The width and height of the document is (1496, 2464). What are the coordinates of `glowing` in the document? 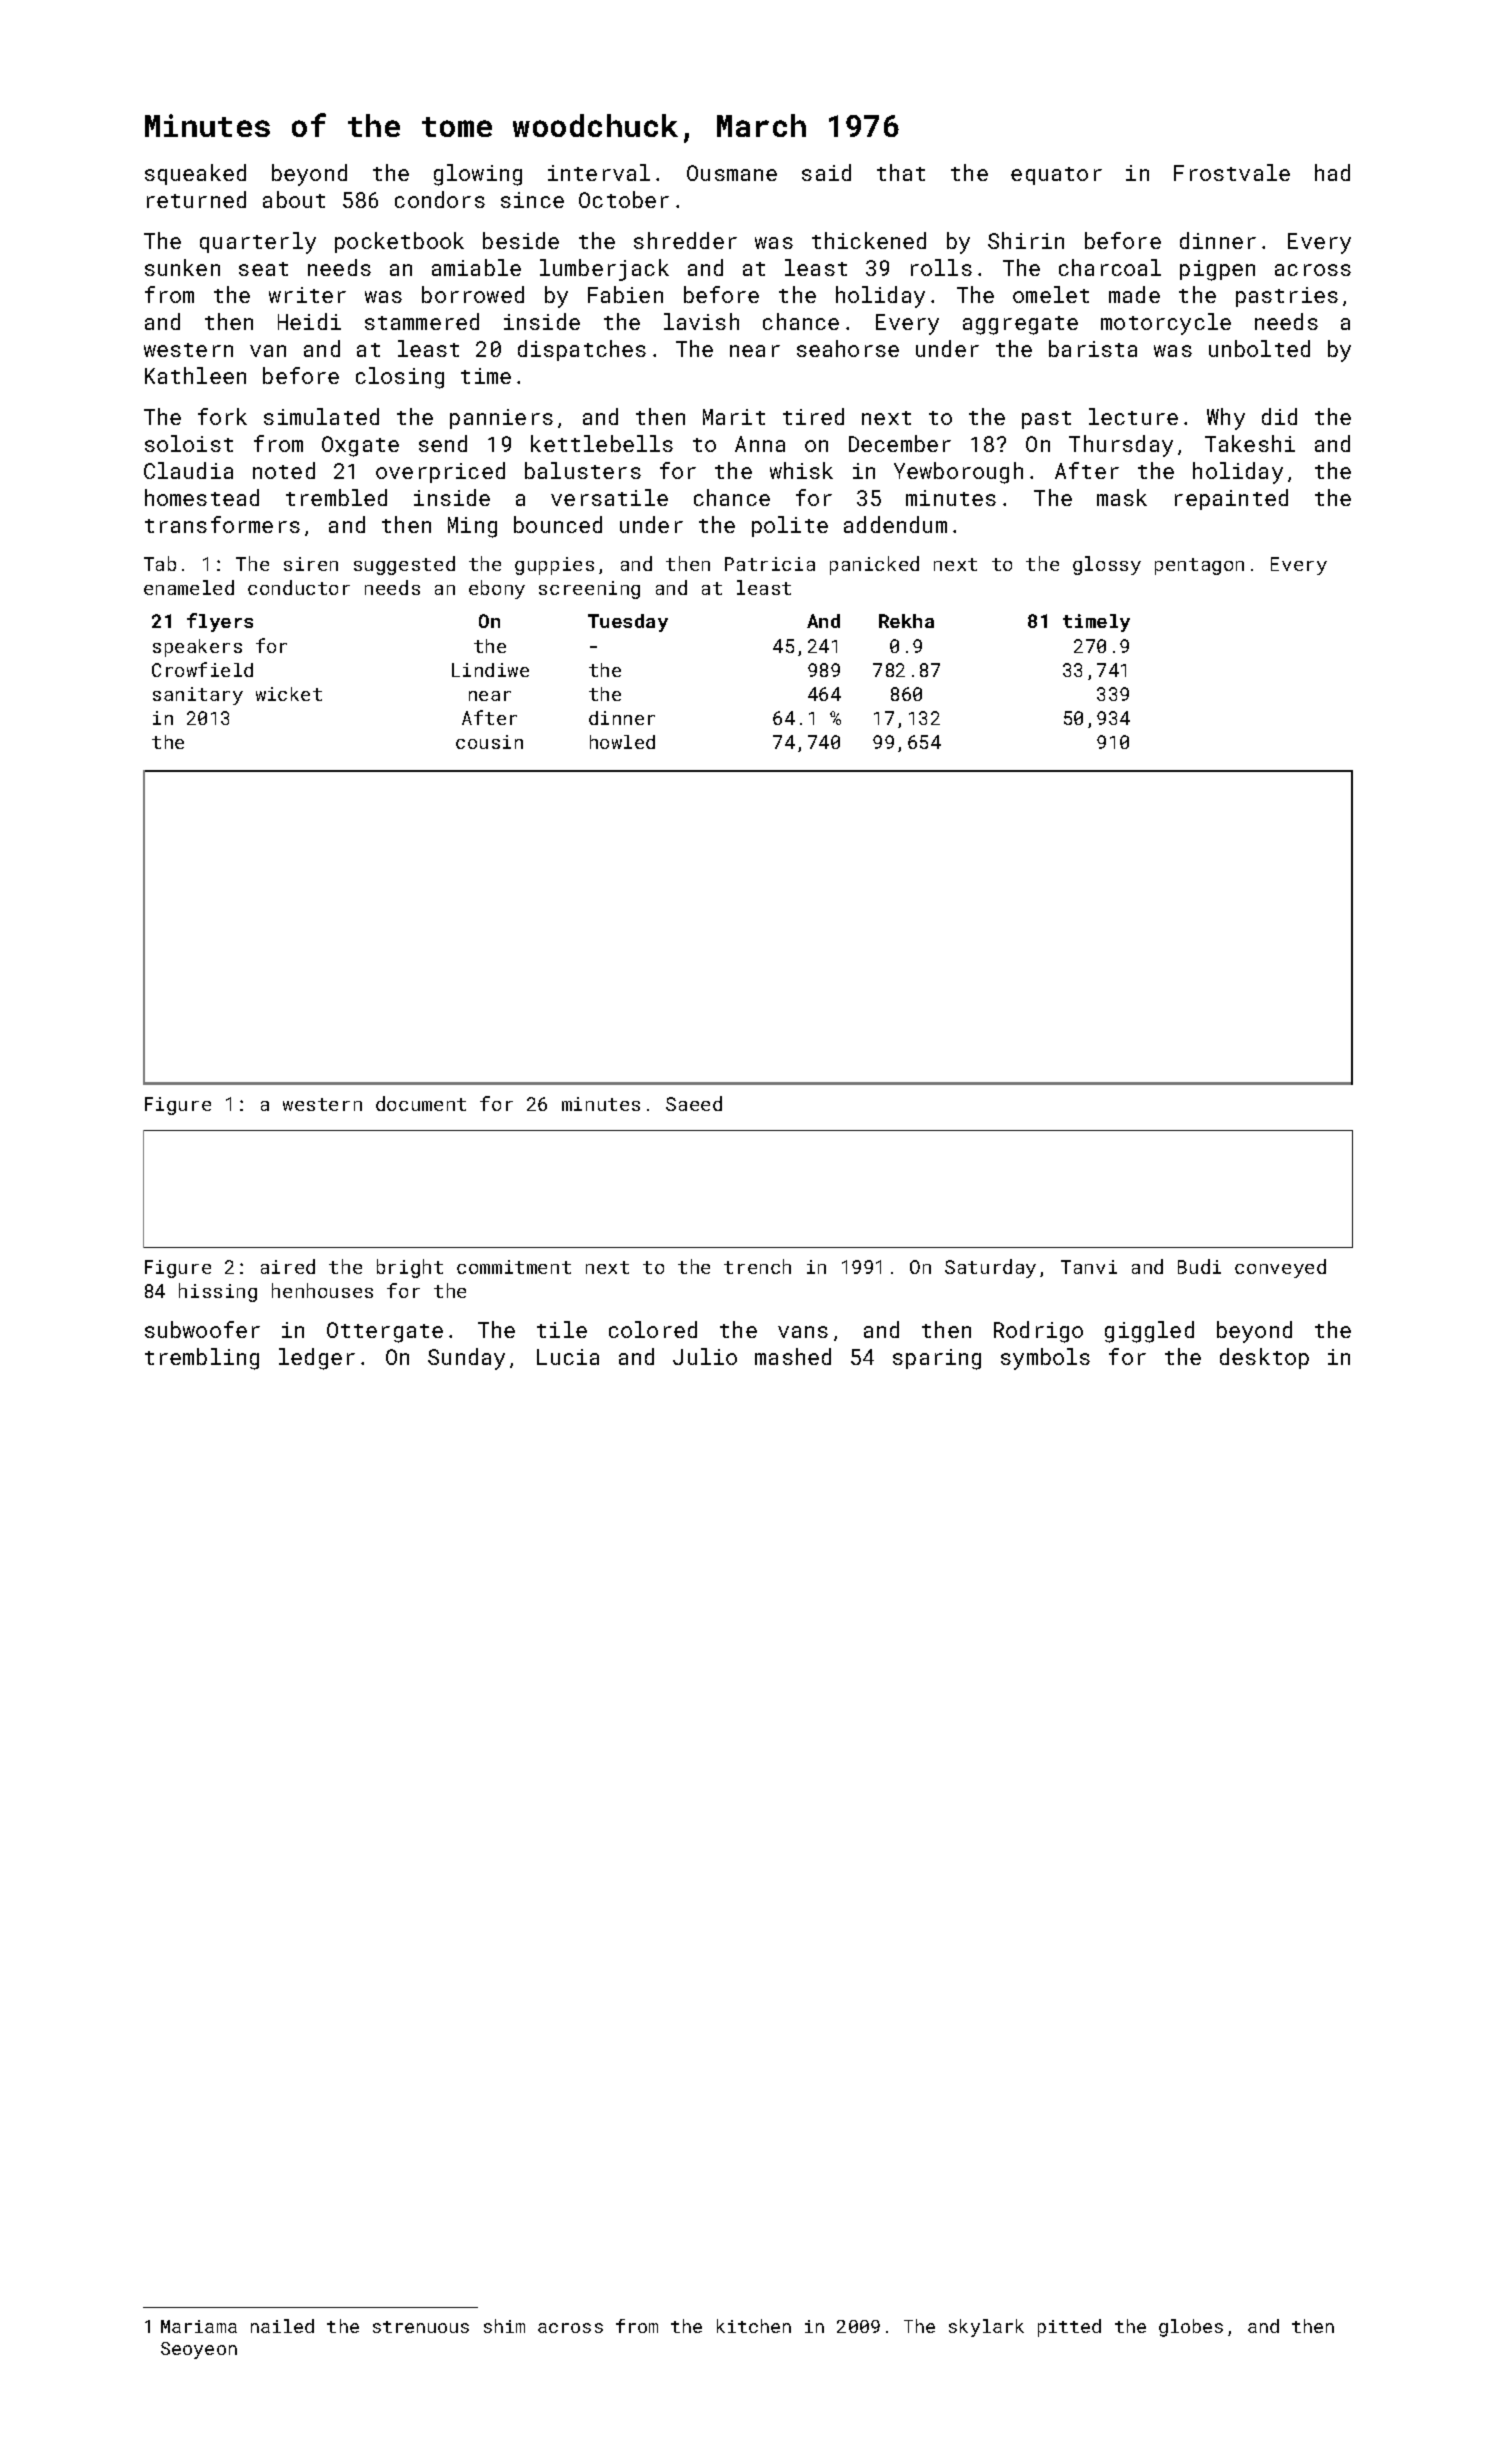 It's located at (478, 175).
